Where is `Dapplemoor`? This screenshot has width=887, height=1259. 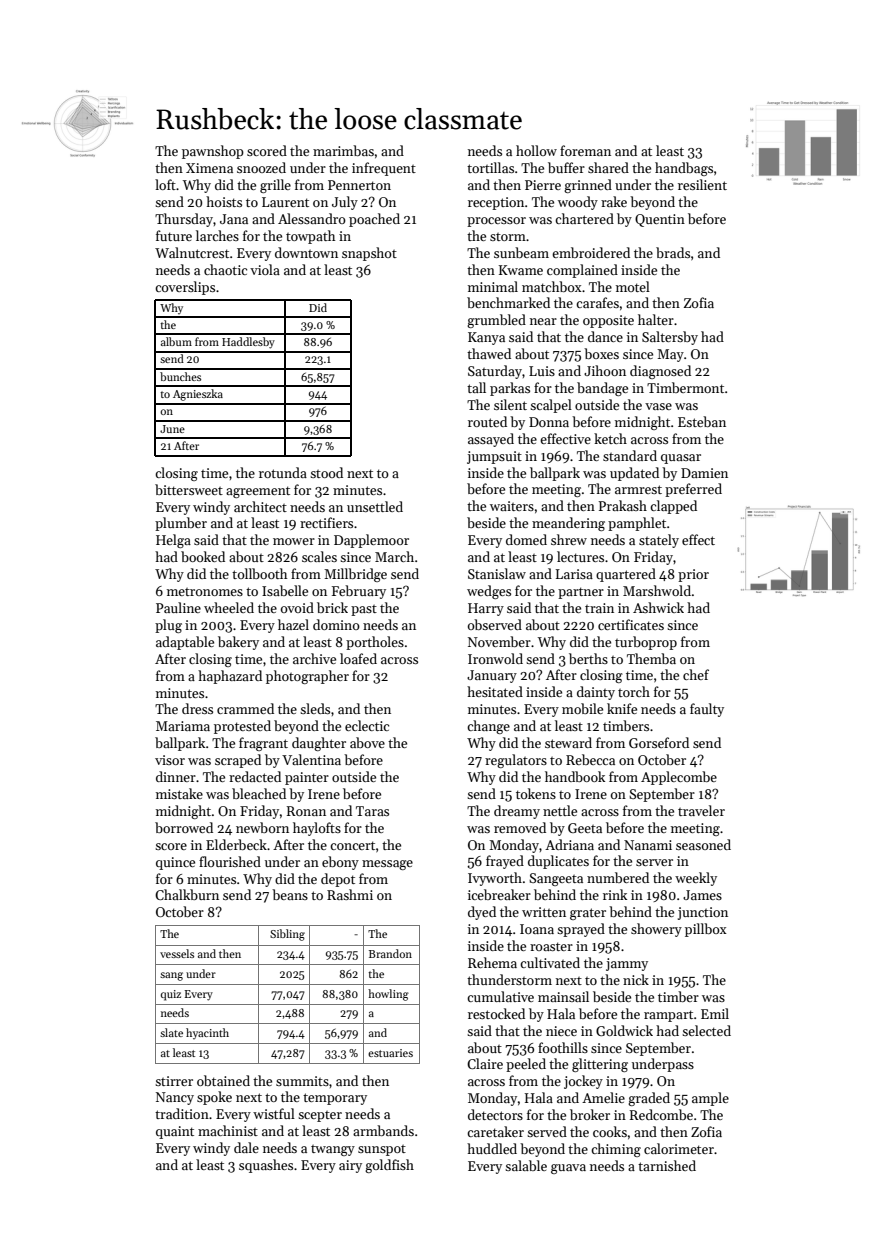
Dapplemoor is located at coordinates (371, 541).
